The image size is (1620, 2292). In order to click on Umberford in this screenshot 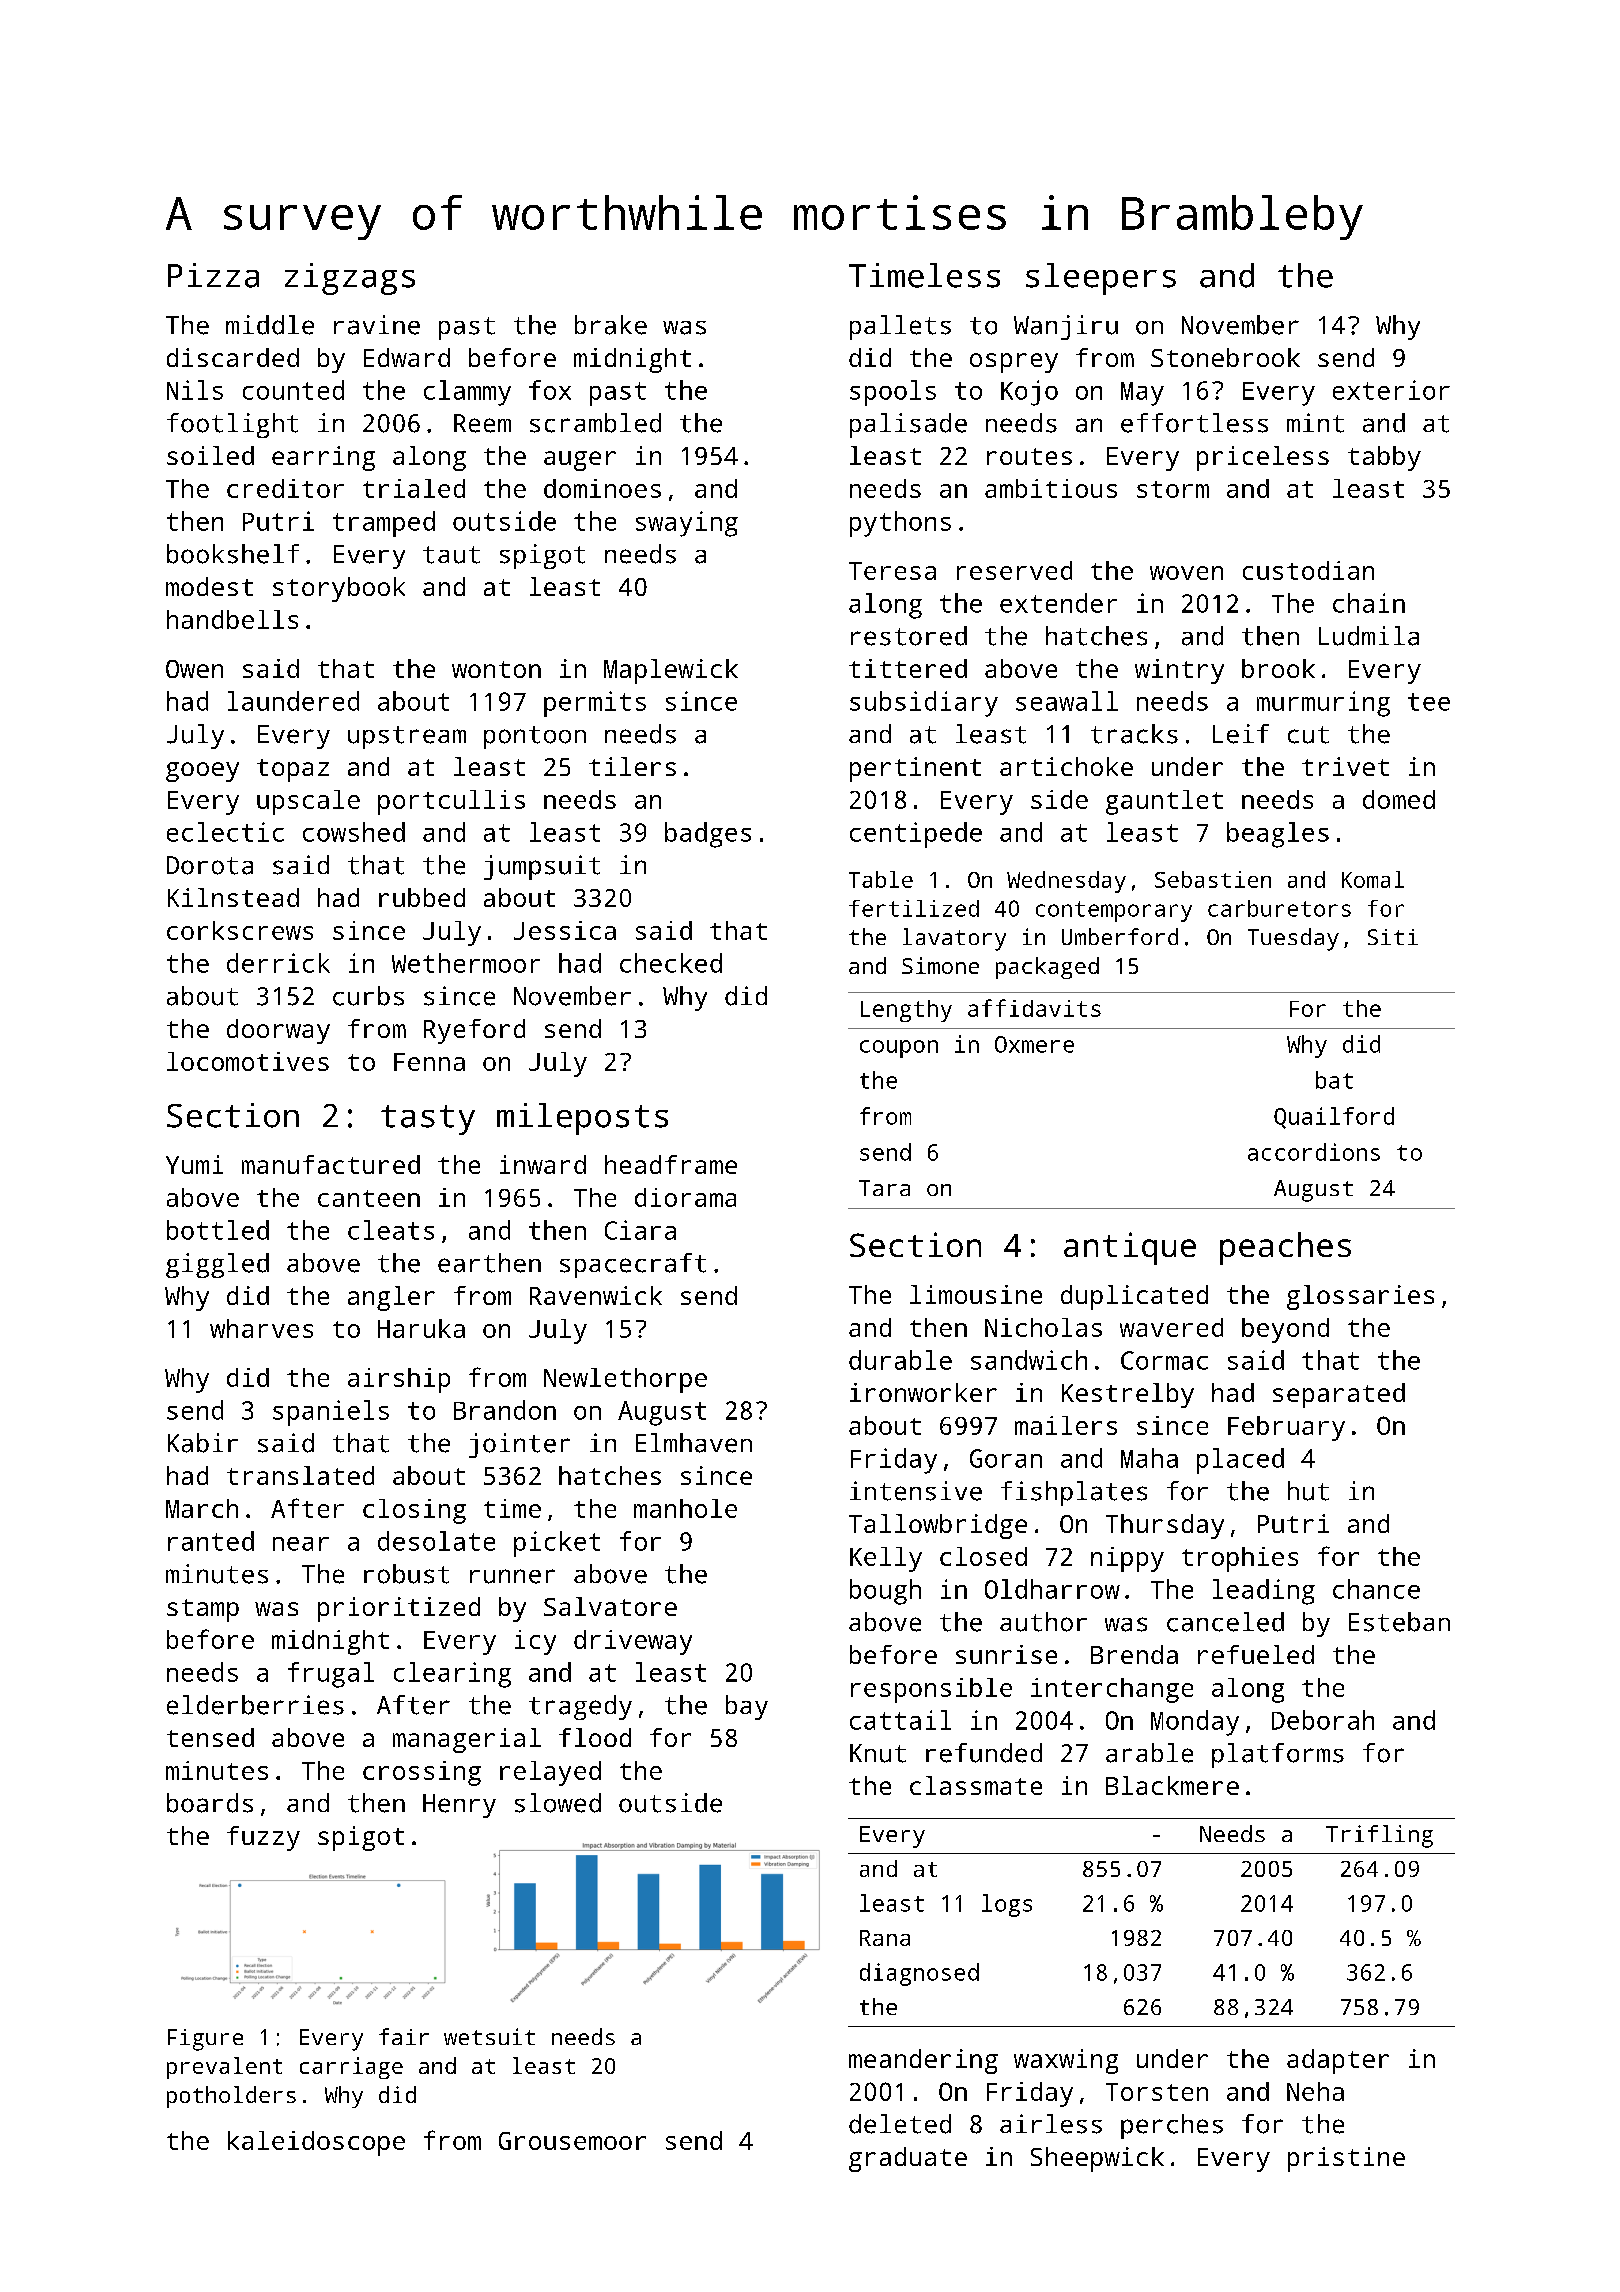, I will do `click(1120, 936)`.
